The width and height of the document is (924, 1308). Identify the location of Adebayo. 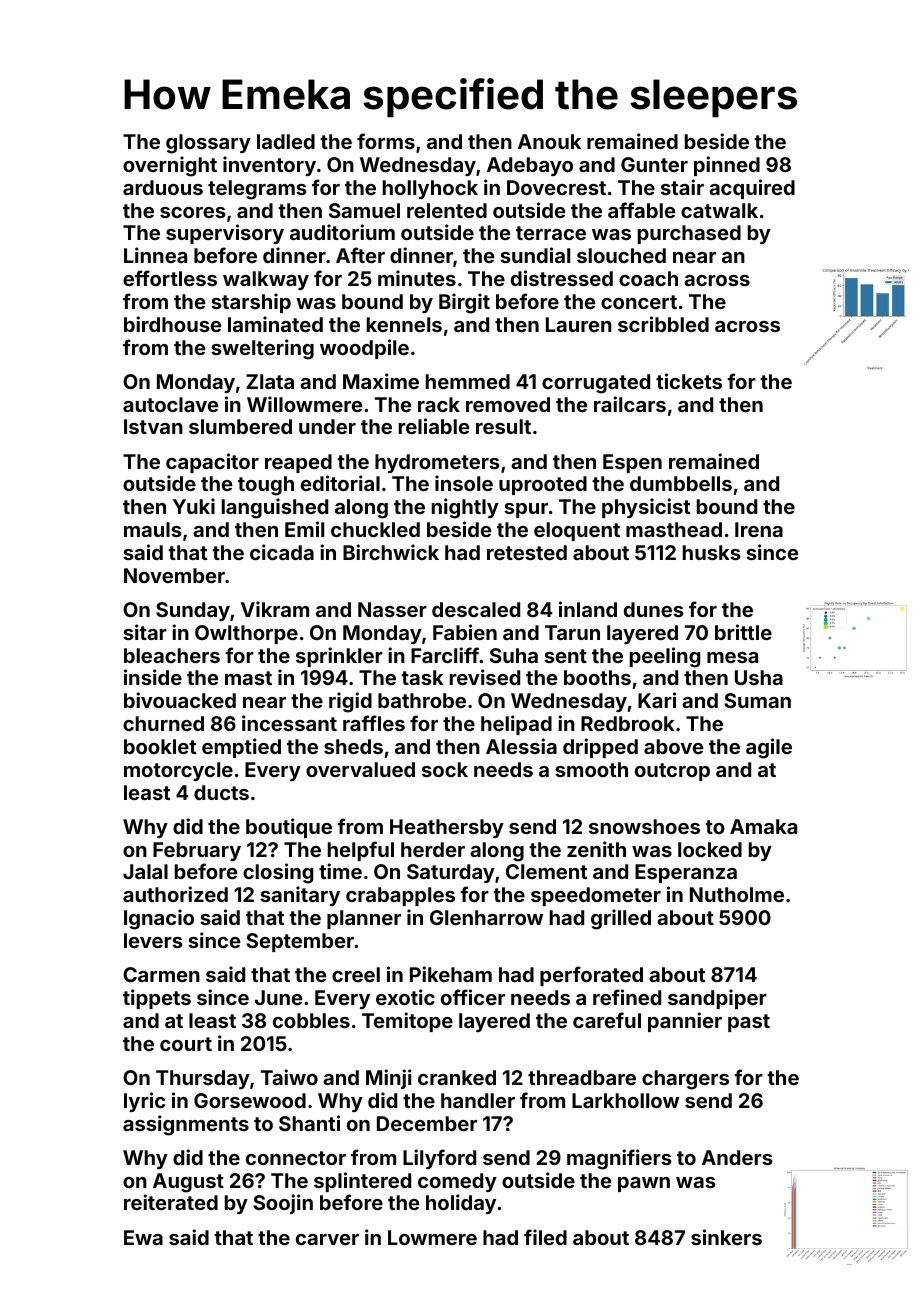
(530, 166).
